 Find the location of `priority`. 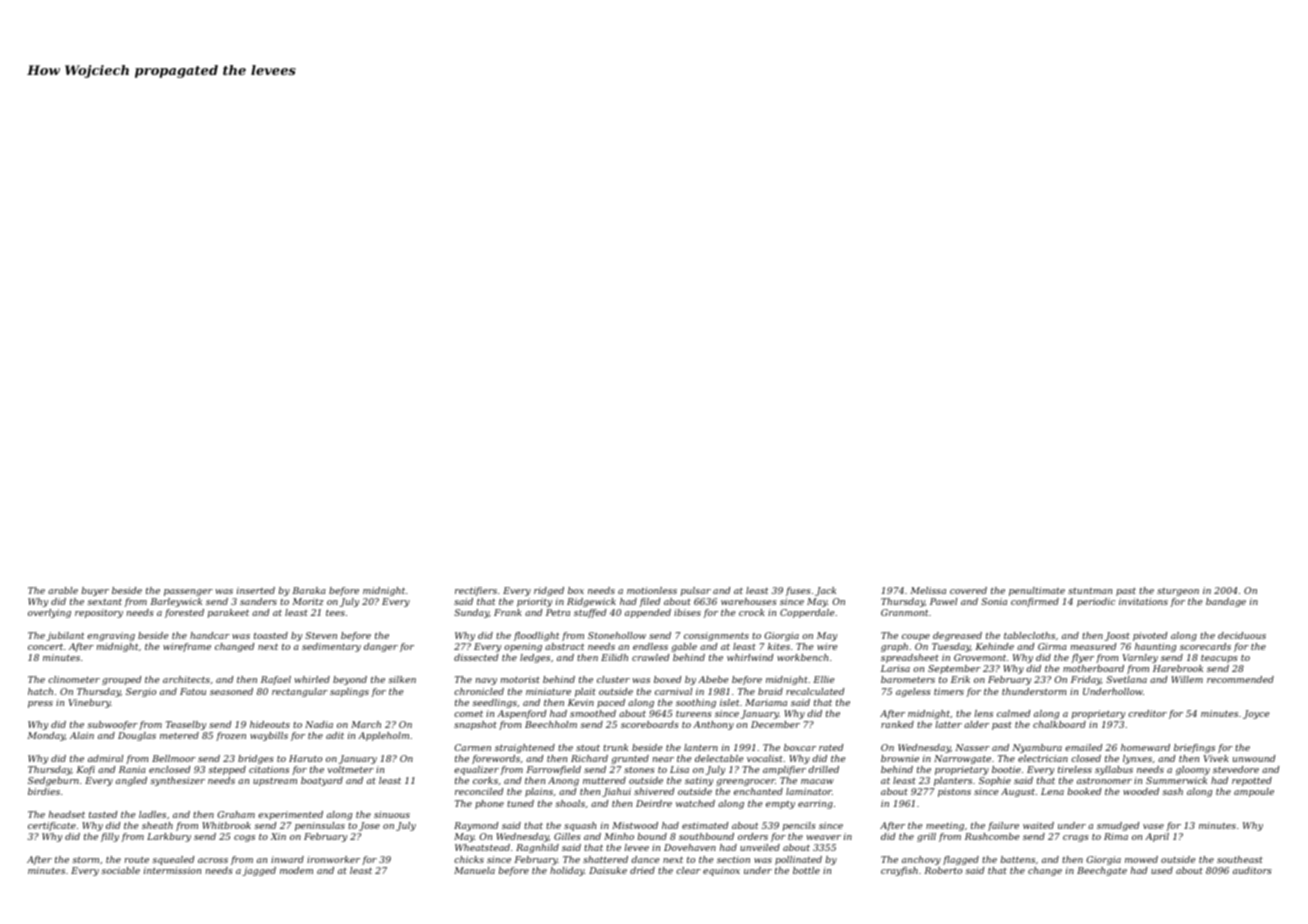

priority is located at coordinates (534, 602).
